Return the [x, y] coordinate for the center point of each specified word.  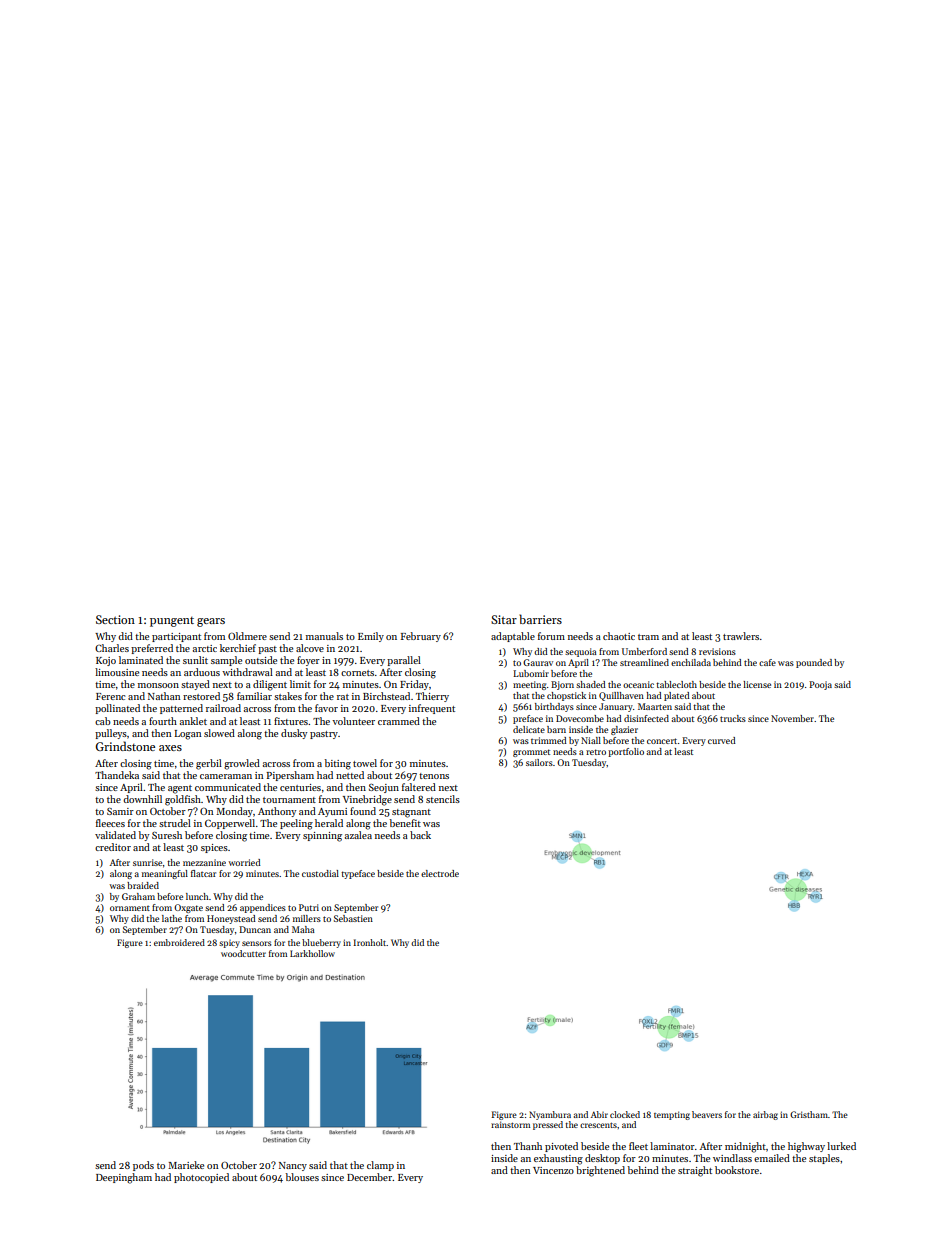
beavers [707, 1114]
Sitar [504, 619]
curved [722, 740]
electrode [440, 873]
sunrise [147, 862]
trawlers [741, 636]
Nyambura [550, 1115]
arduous [202, 672]
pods [143, 1166]
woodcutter [243, 953]
